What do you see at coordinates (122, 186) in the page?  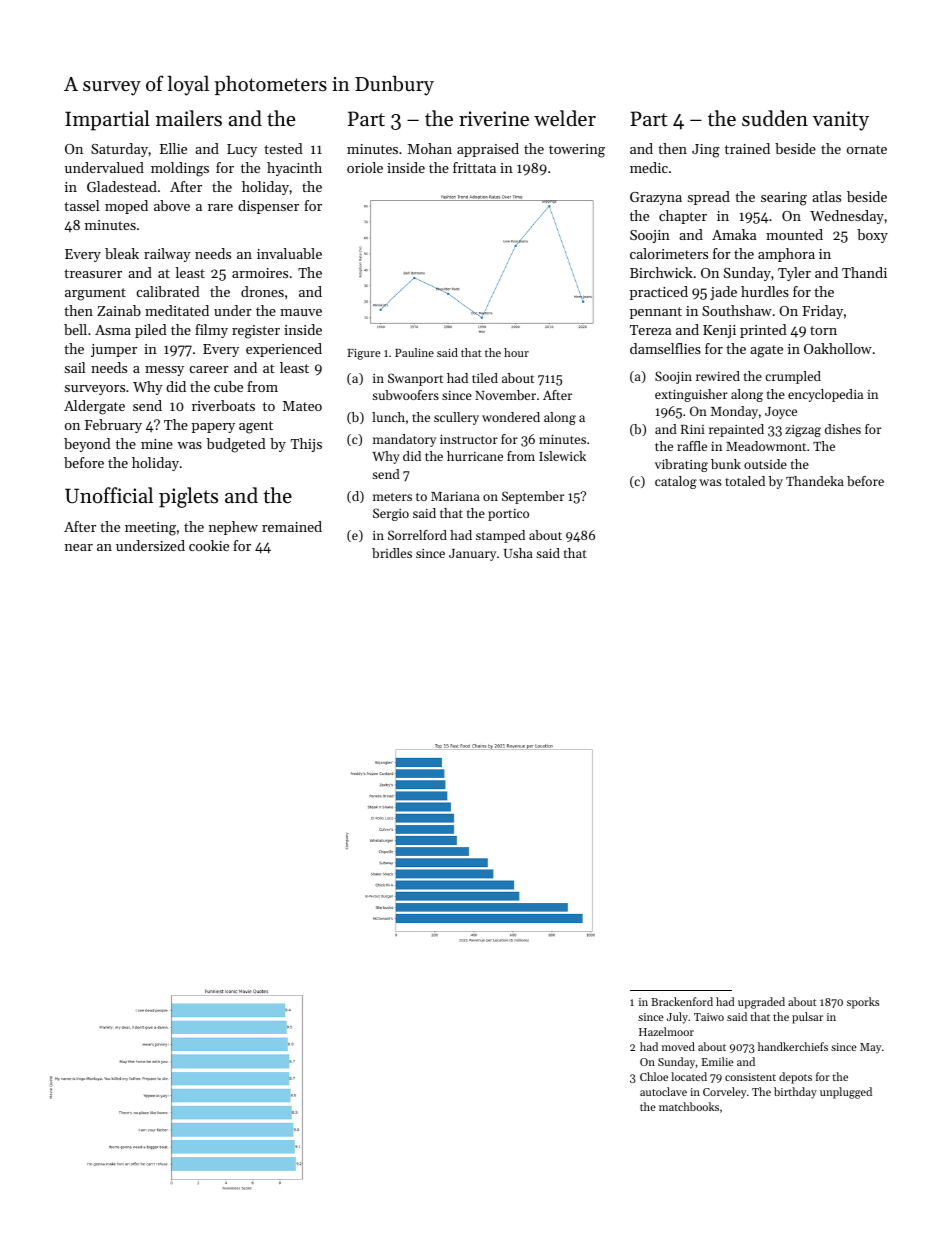 I see `Gladestead` at bounding box center [122, 186].
